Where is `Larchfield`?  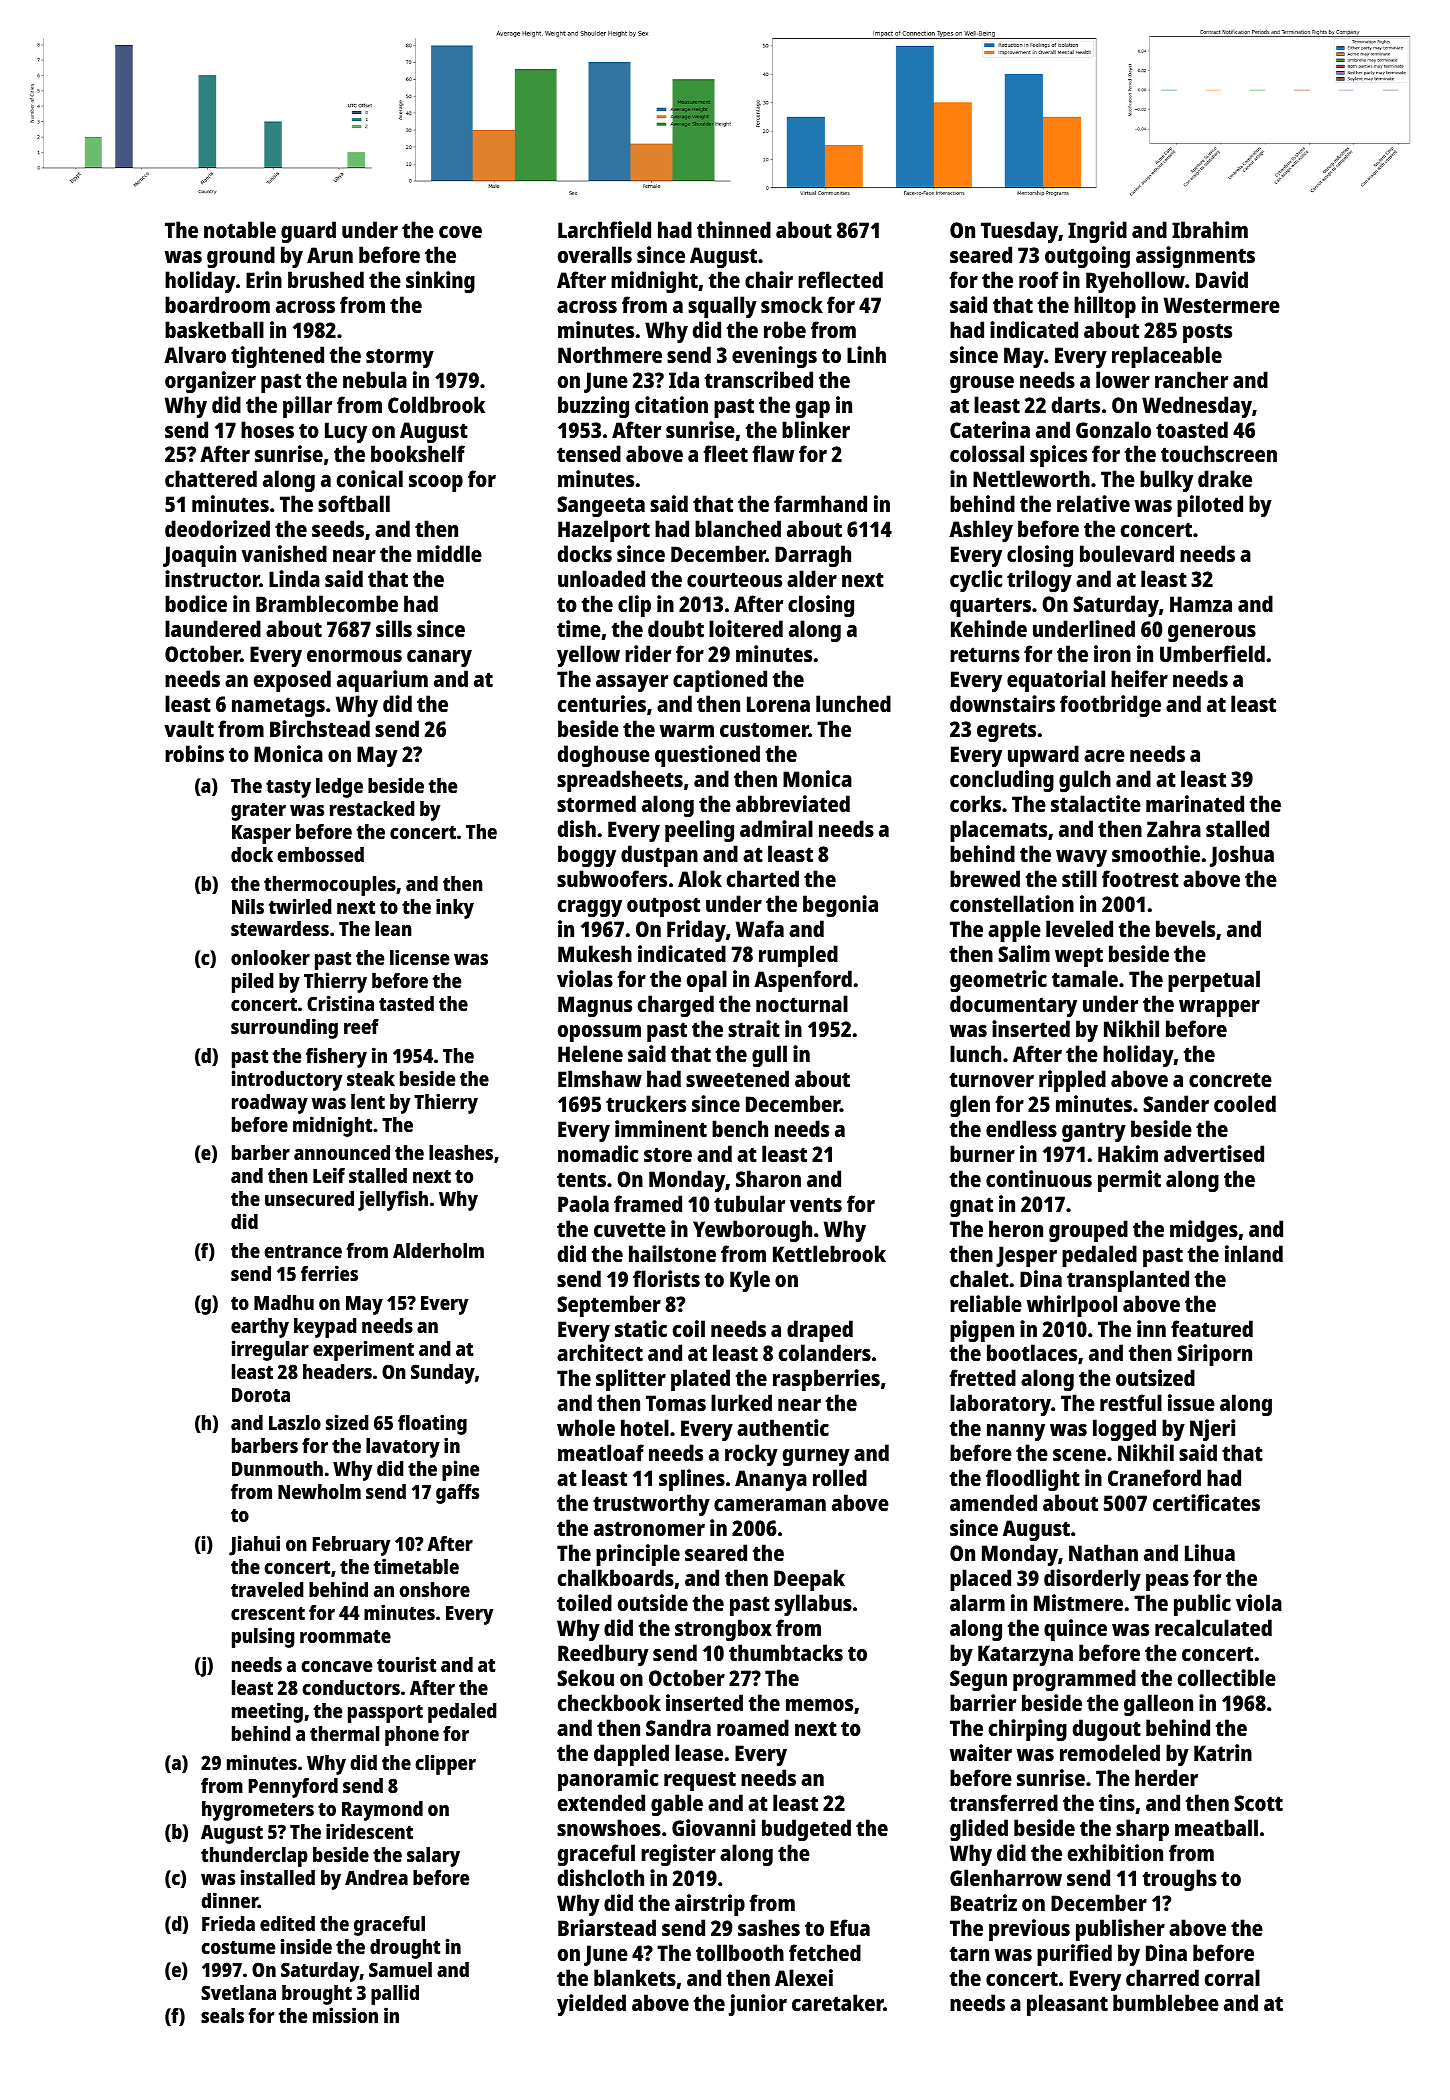
Larchfield is located at coordinates (604, 229).
